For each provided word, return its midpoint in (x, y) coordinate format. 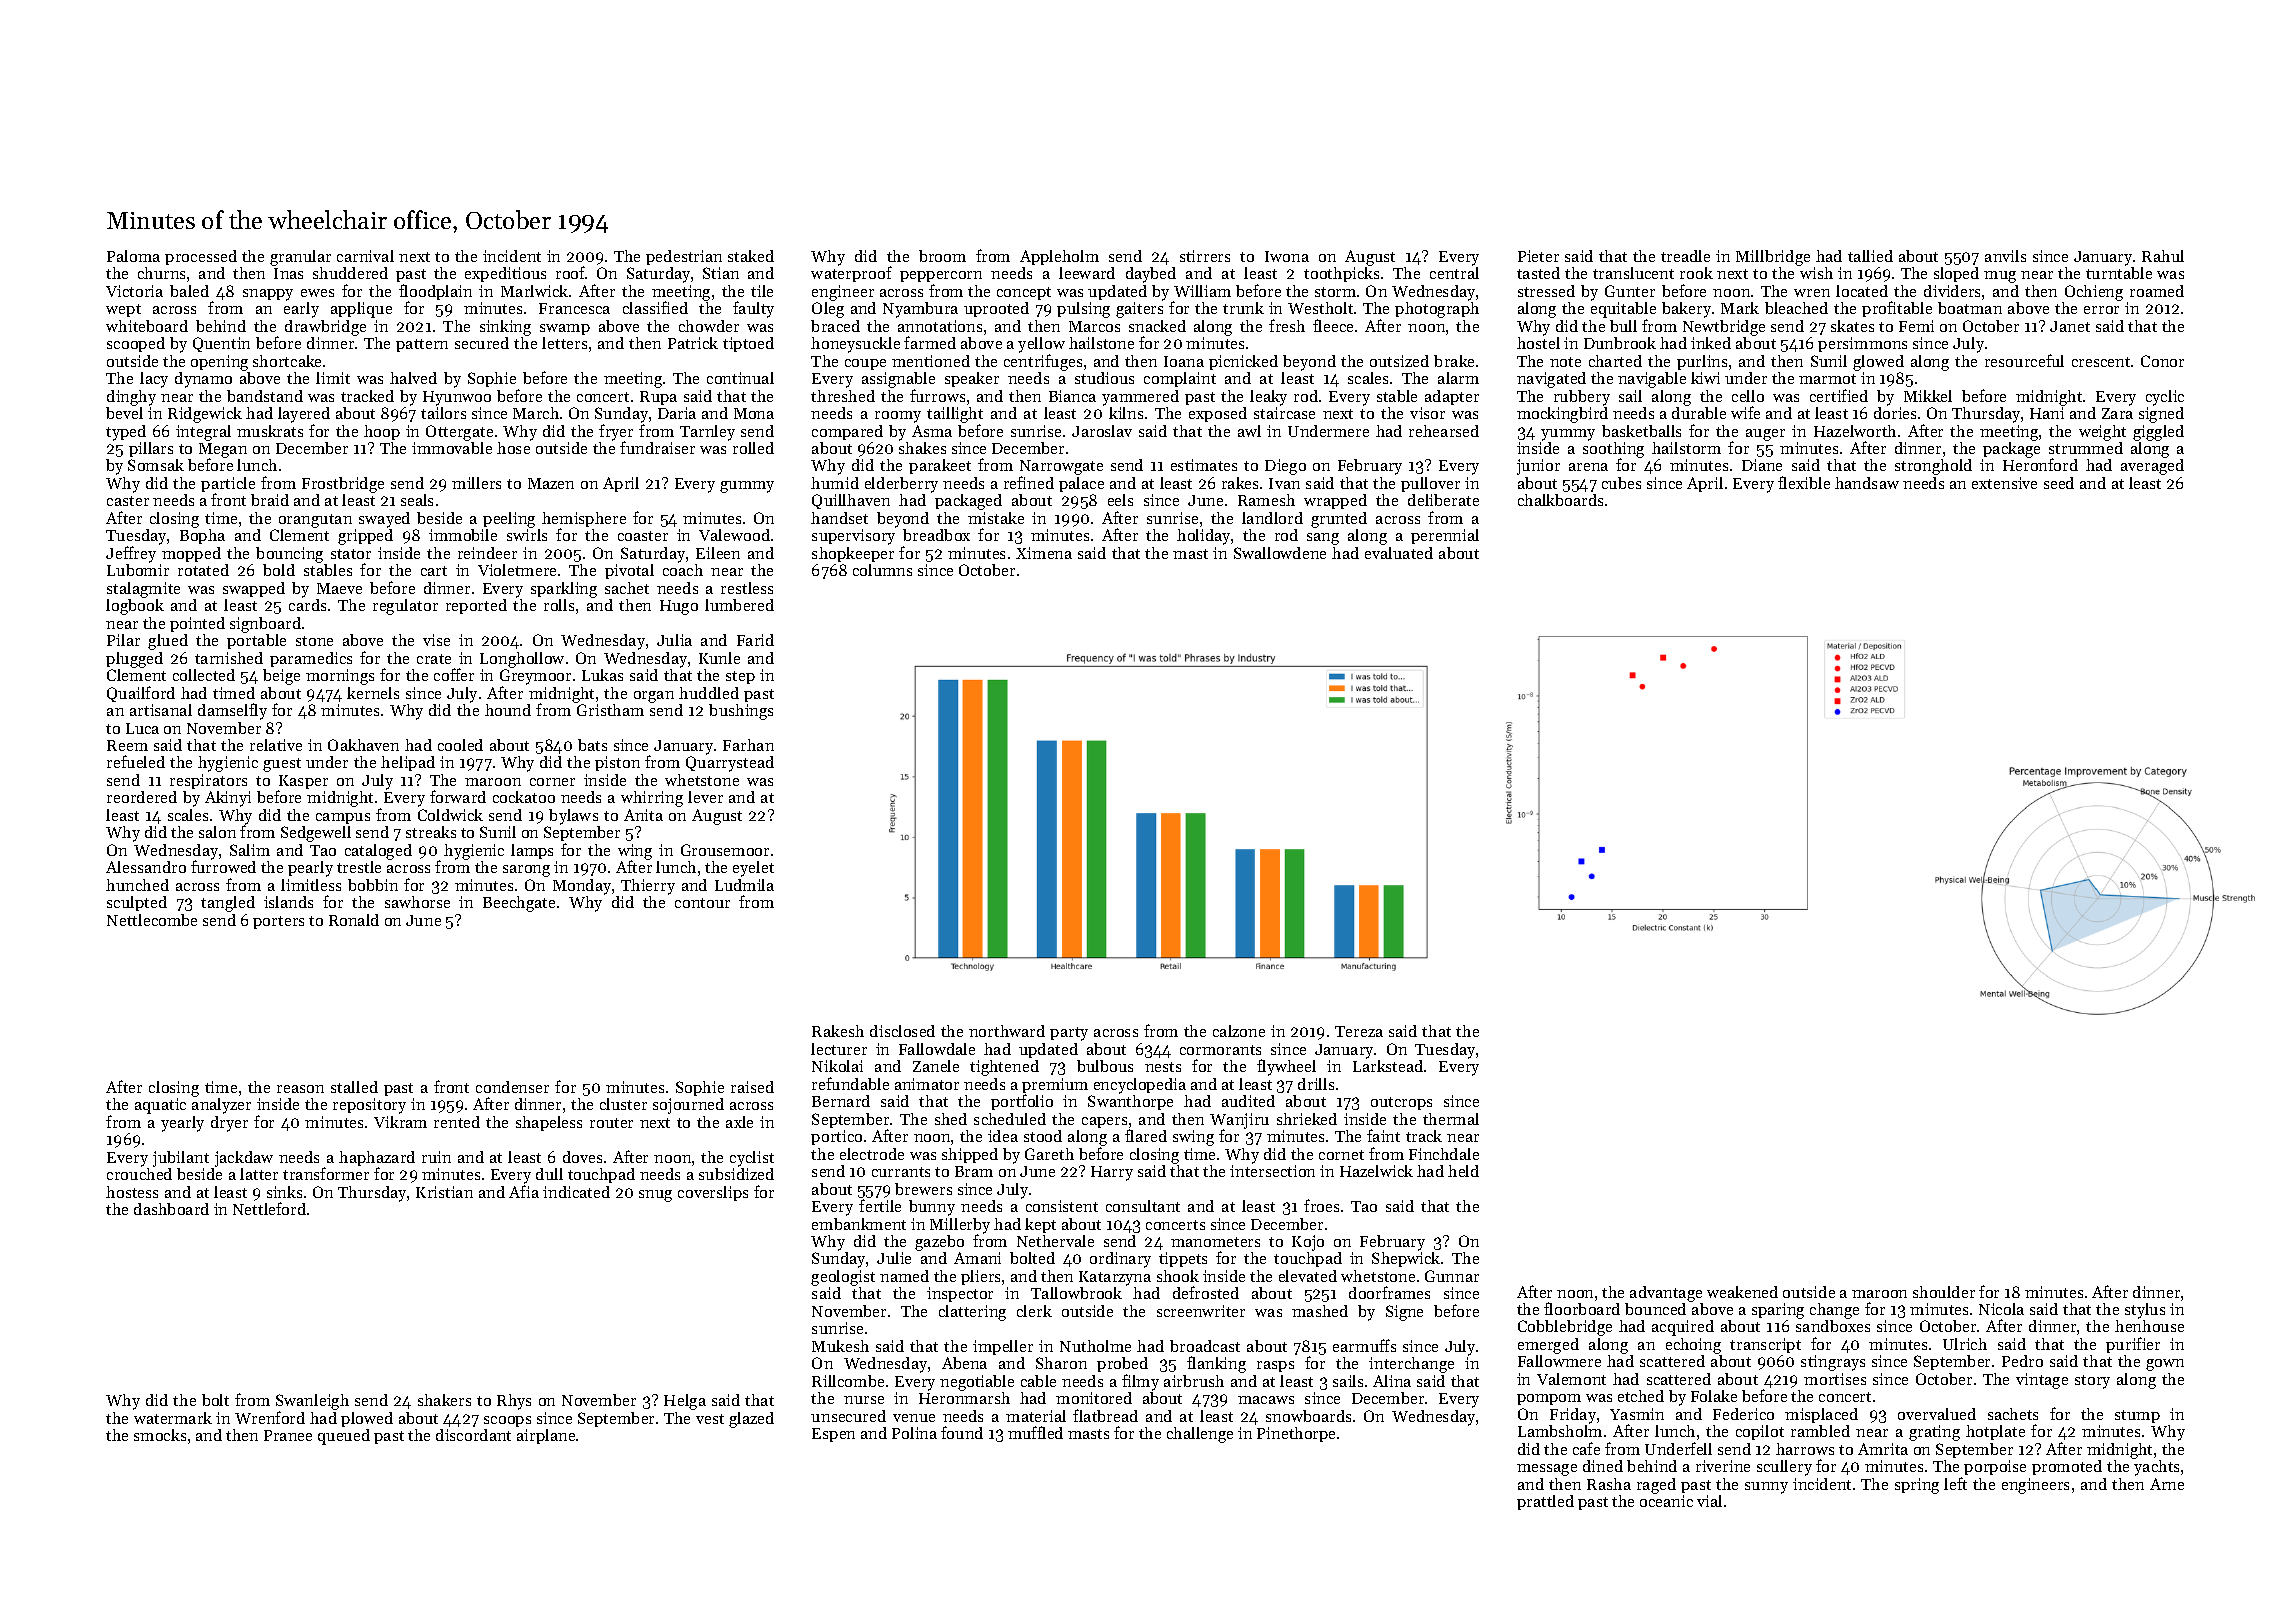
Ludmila (744, 885)
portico (836, 1137)
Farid (755, 640)
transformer (326, 1174)
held (1463, 1171)
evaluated (1399, 553)
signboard (265, 625)
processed (201, 257)
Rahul (2163, 256)
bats (592, 745)
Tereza (1359, 1031)
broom (942, 256)
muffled (1035, 1432)
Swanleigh (312, 1402)
